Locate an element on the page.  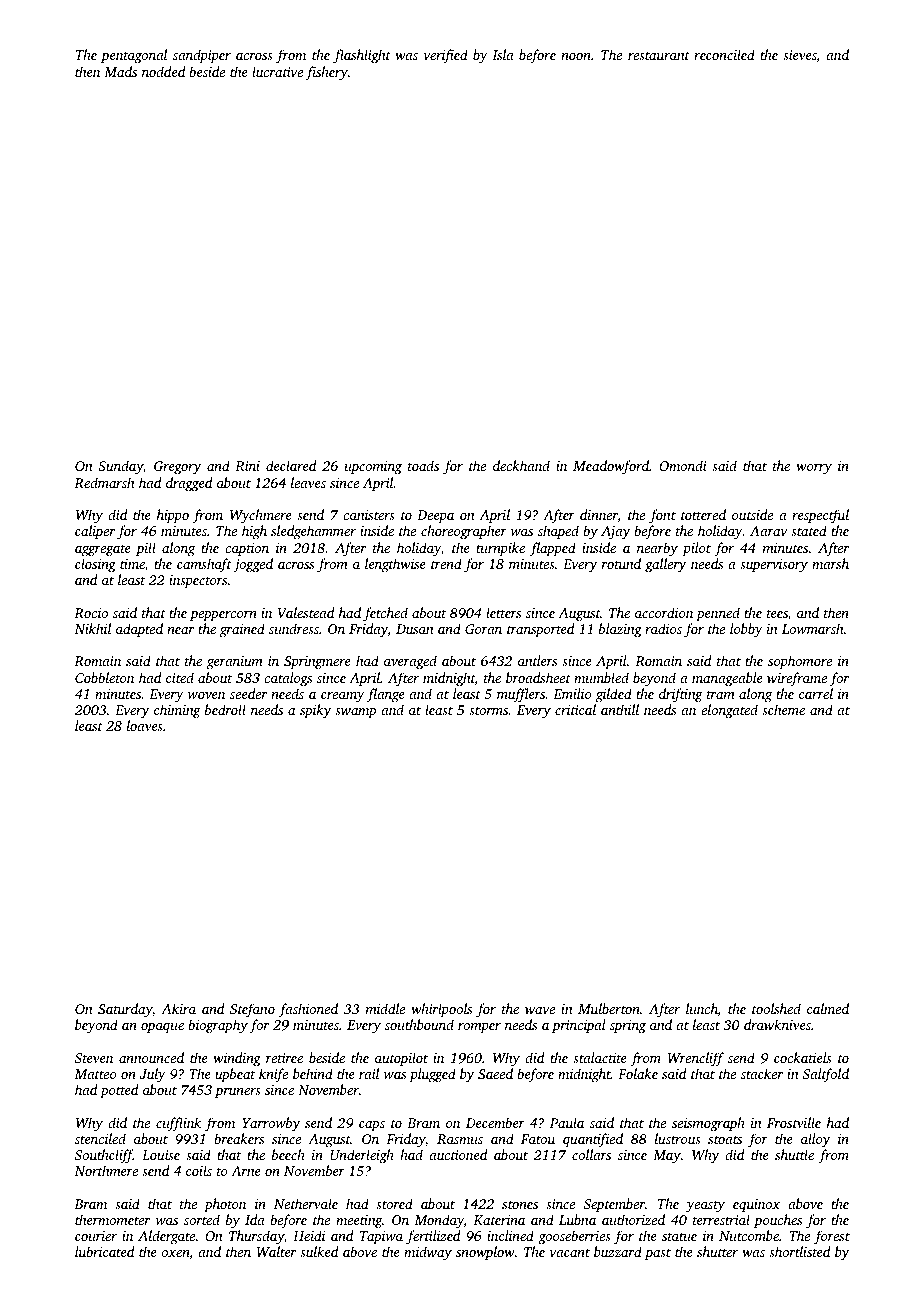
Mads is located at coordinates (120, 71).
